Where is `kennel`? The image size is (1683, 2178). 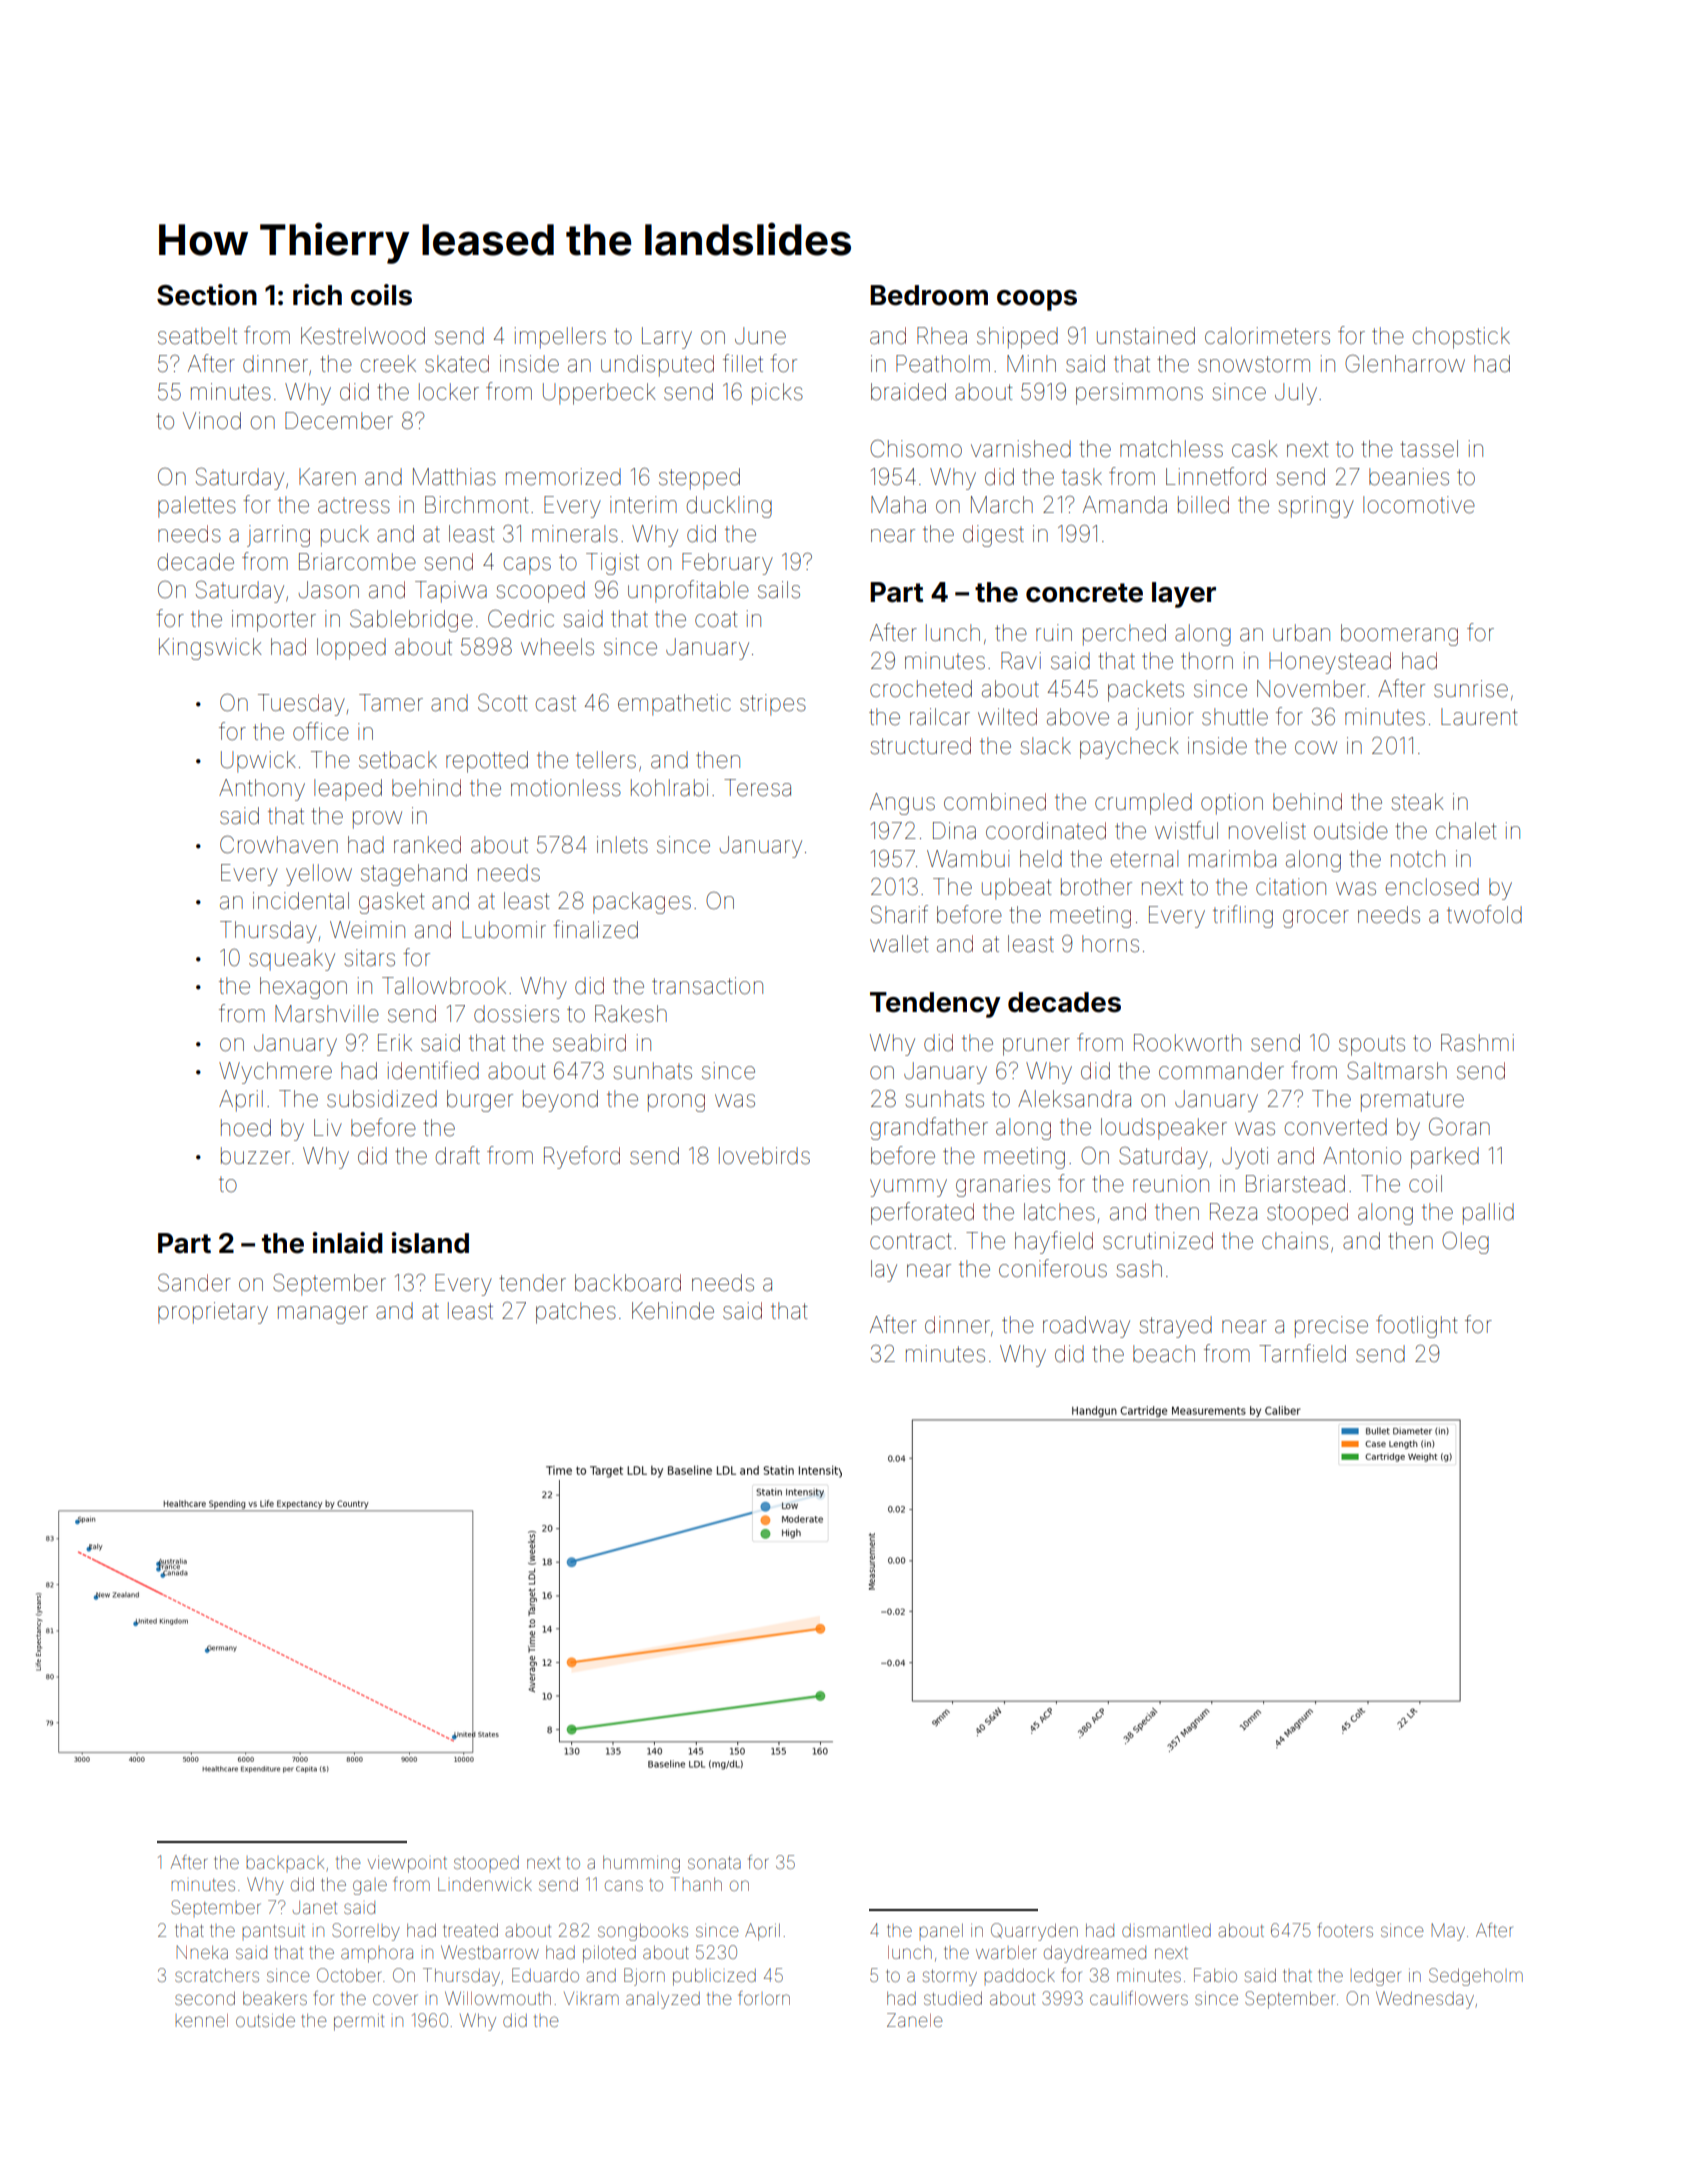
kennel is located at coordinates (201, 2020).
